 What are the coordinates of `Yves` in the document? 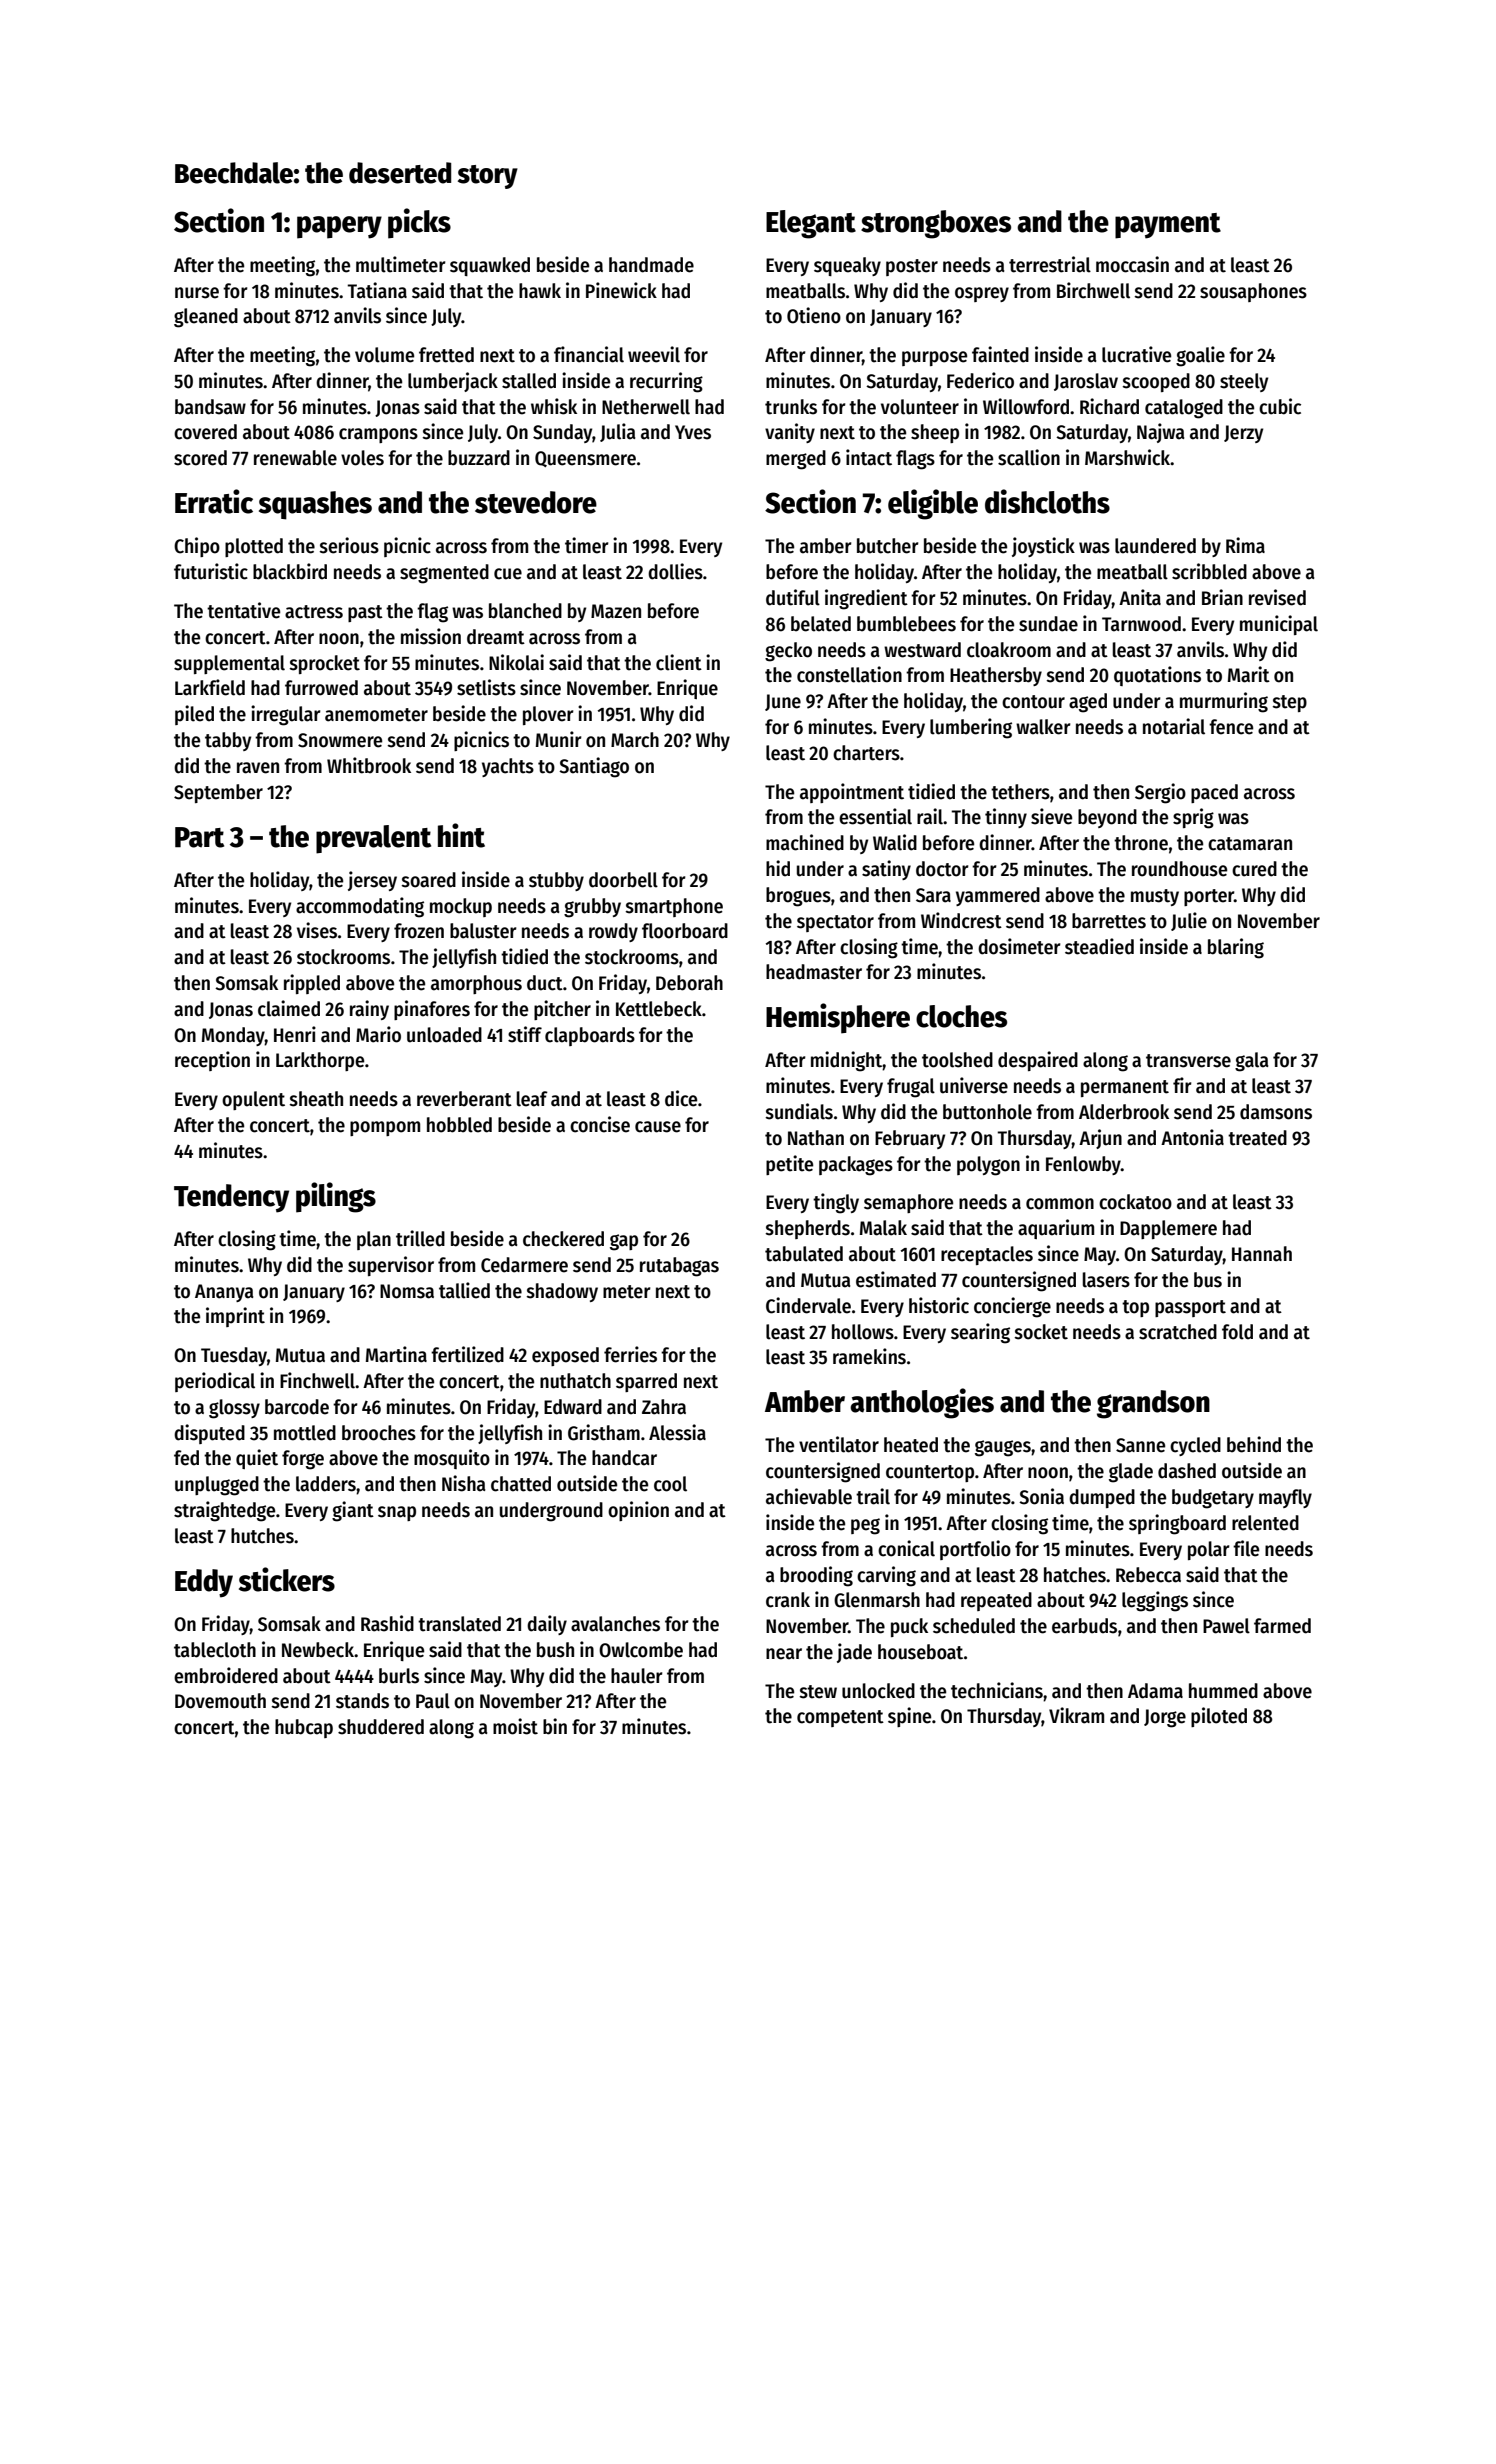 It's located at (693, 432).
